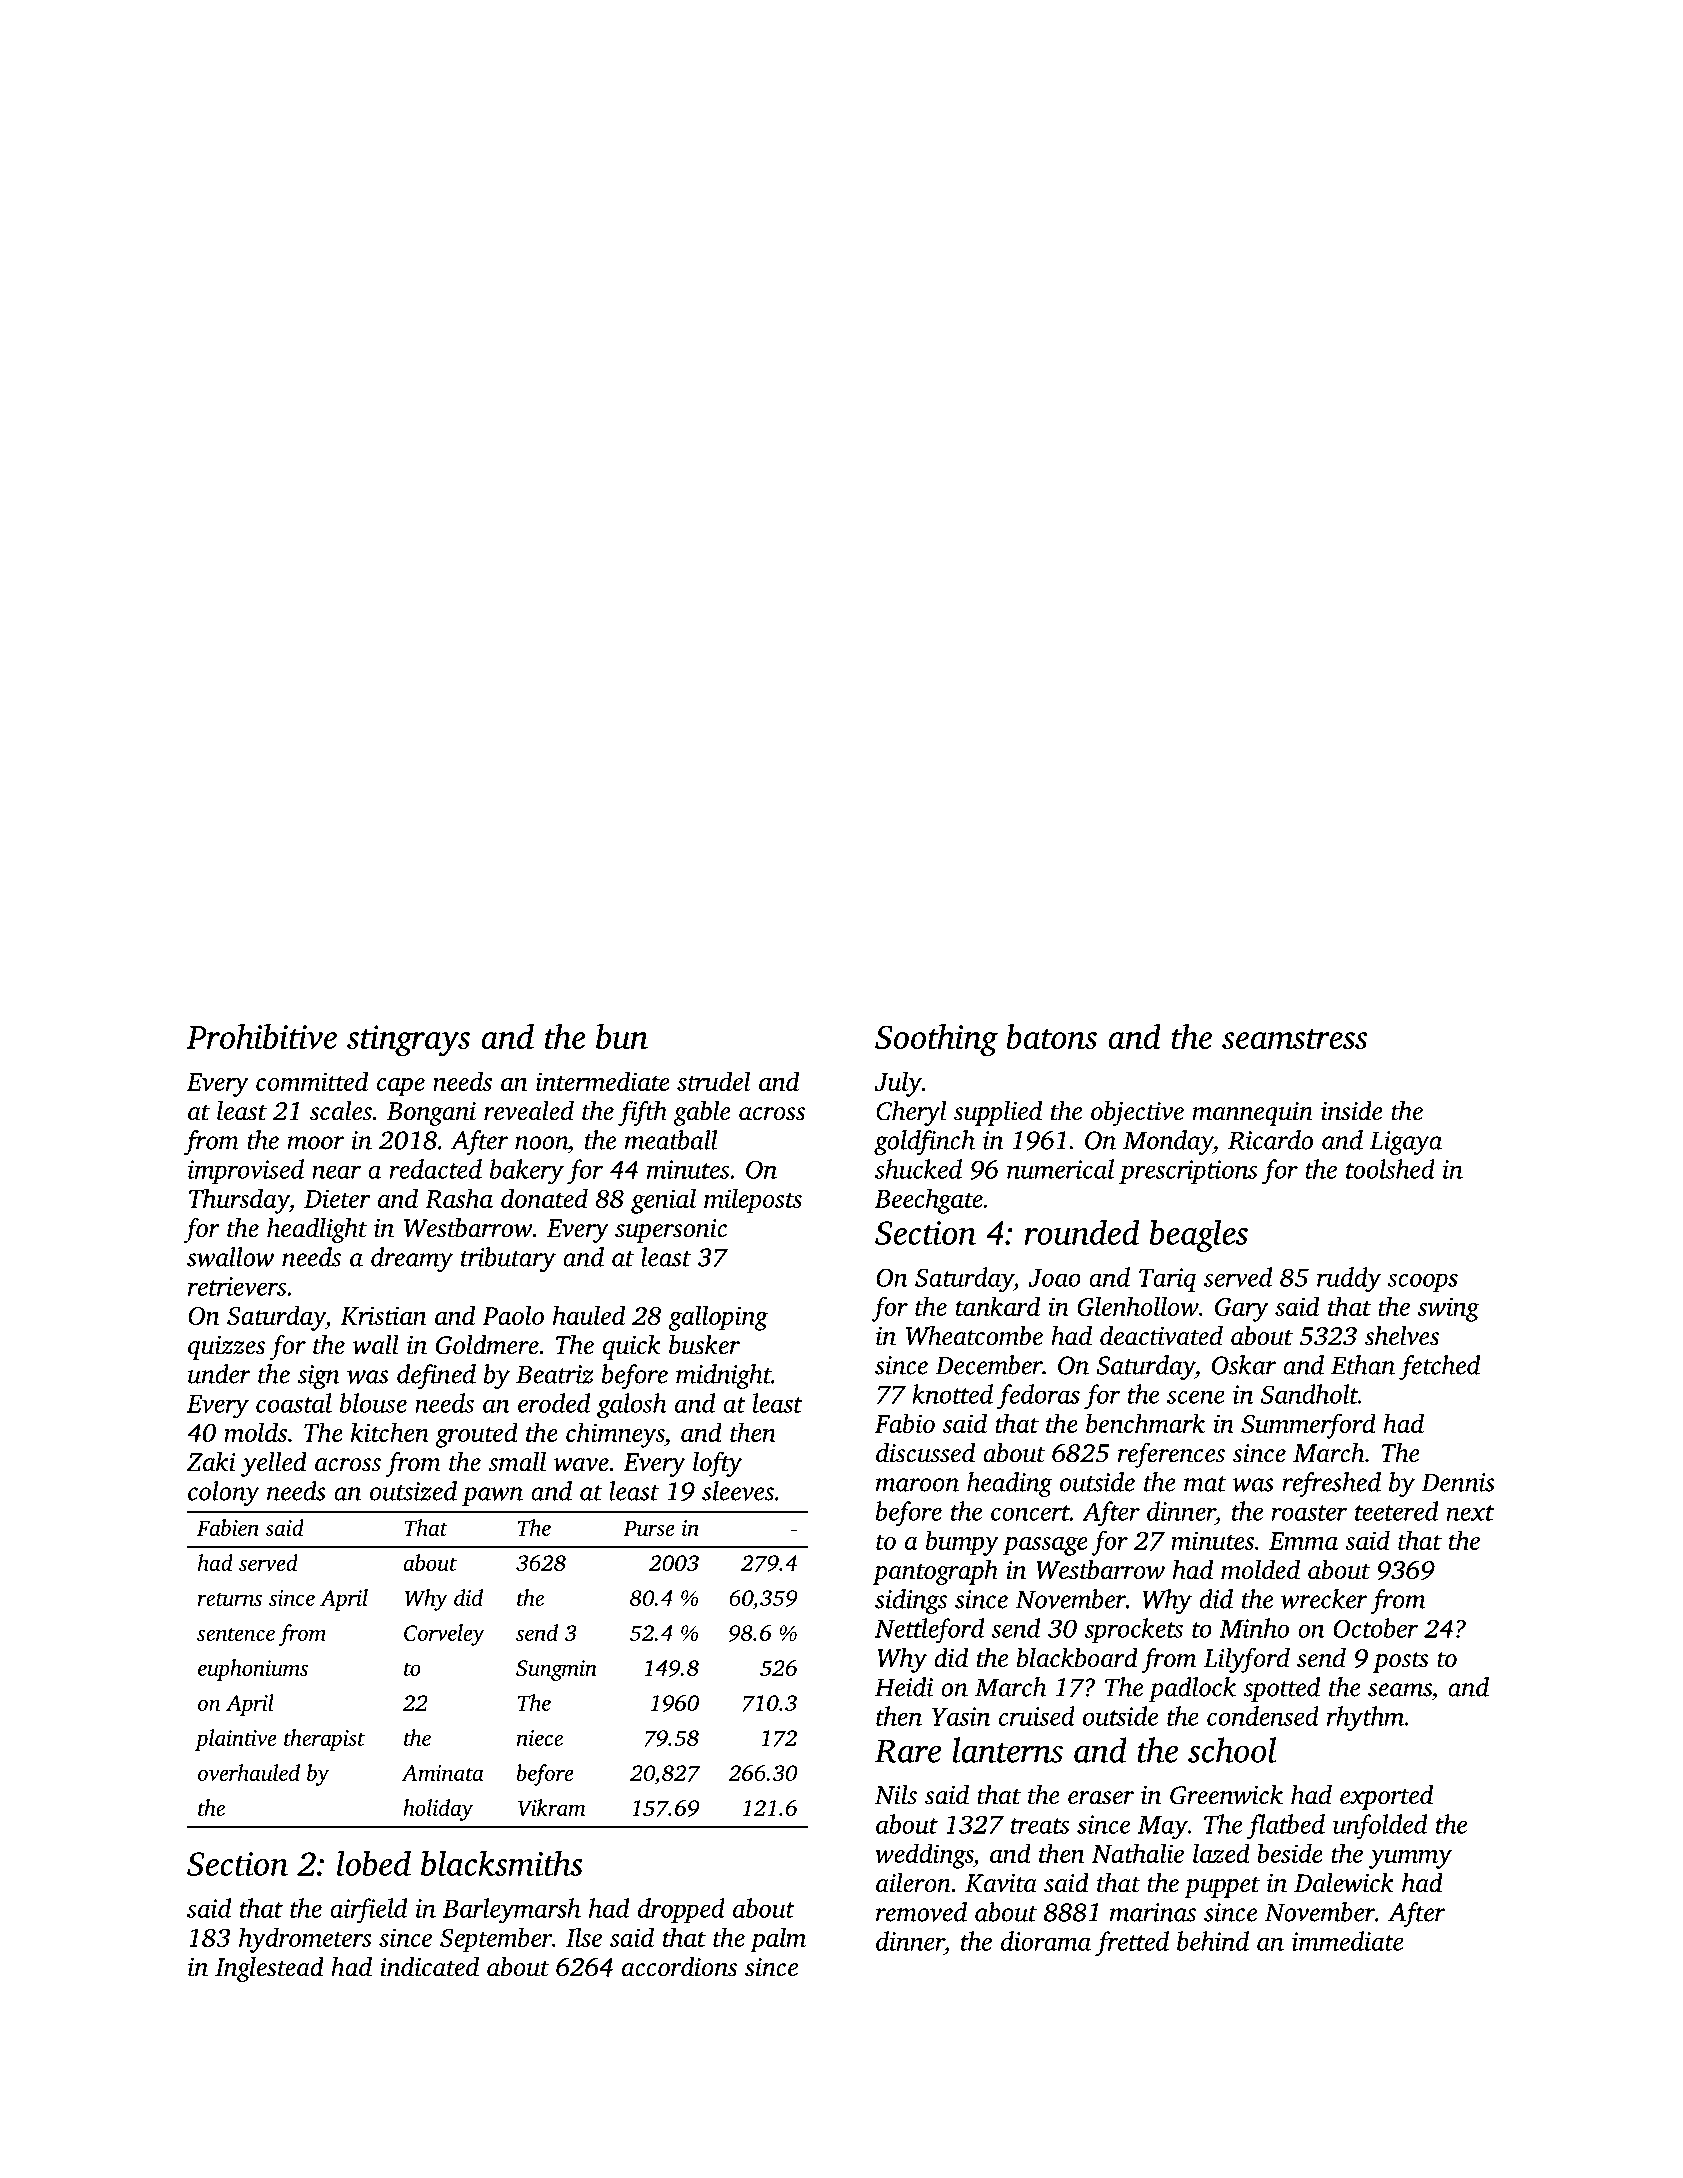 The image size is (1683, 2178). What do you see at coordinates (368, 1910) in the image?
I see `airfield` at bounding box center [368, 1910].
